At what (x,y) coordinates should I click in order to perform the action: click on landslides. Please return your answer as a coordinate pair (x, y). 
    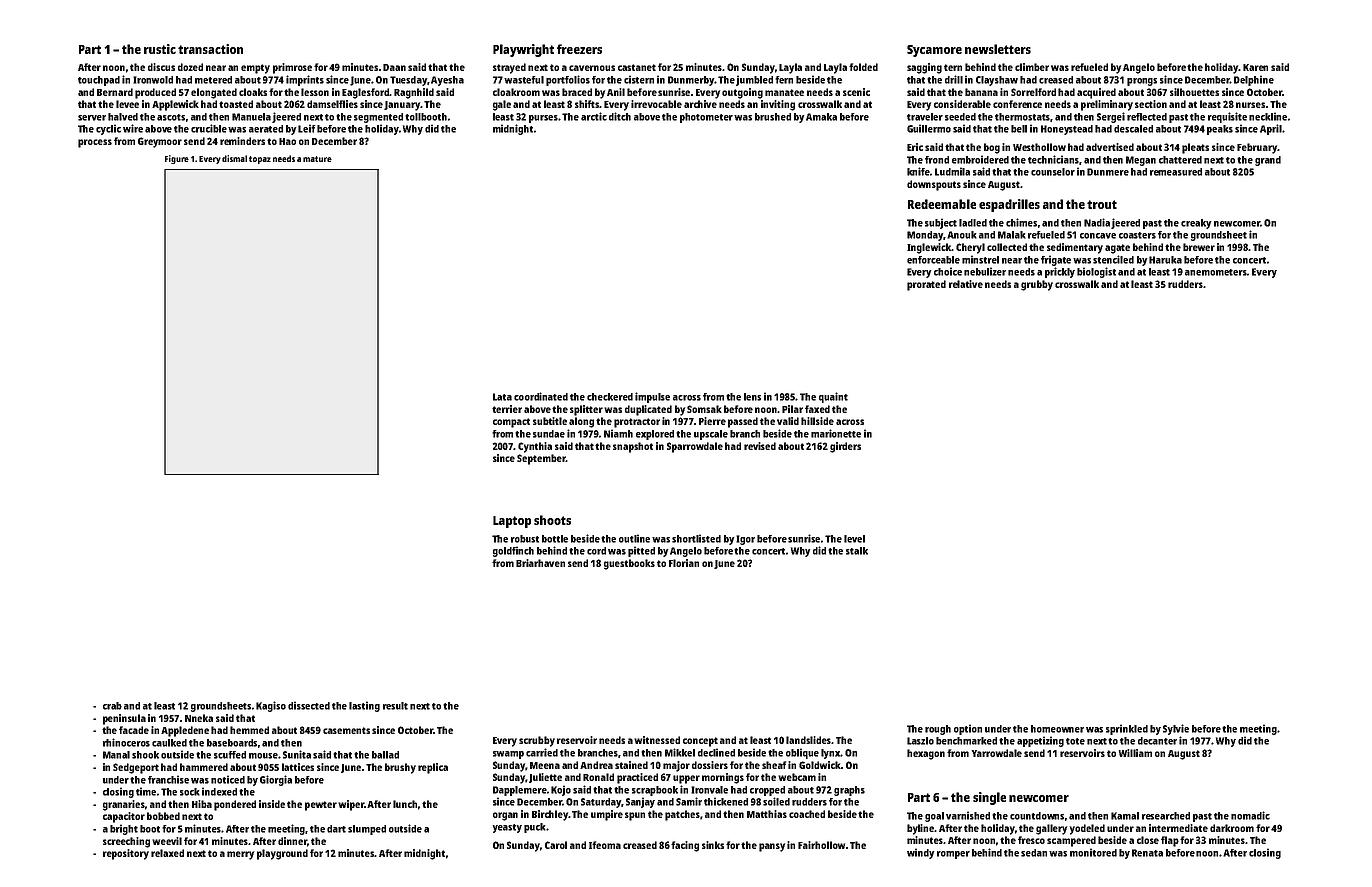
    Looking at the image, I should click on (809, 740).
